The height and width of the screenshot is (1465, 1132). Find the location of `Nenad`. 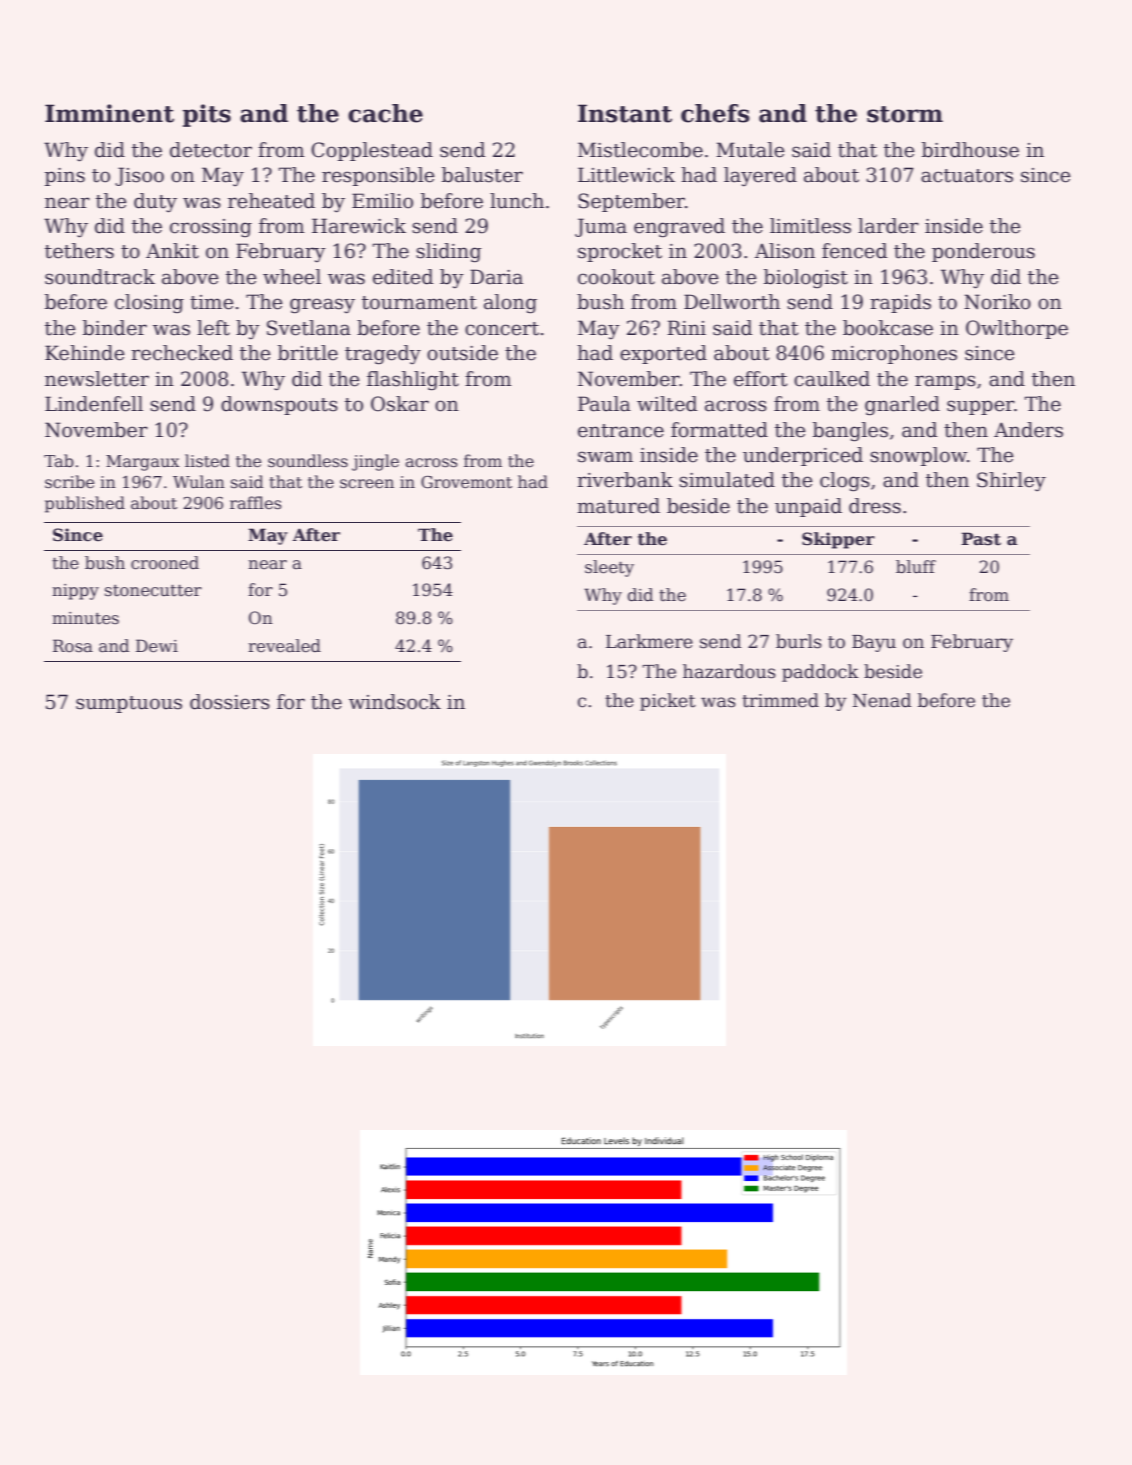

Nenad is located at coordinates (882, 700).
